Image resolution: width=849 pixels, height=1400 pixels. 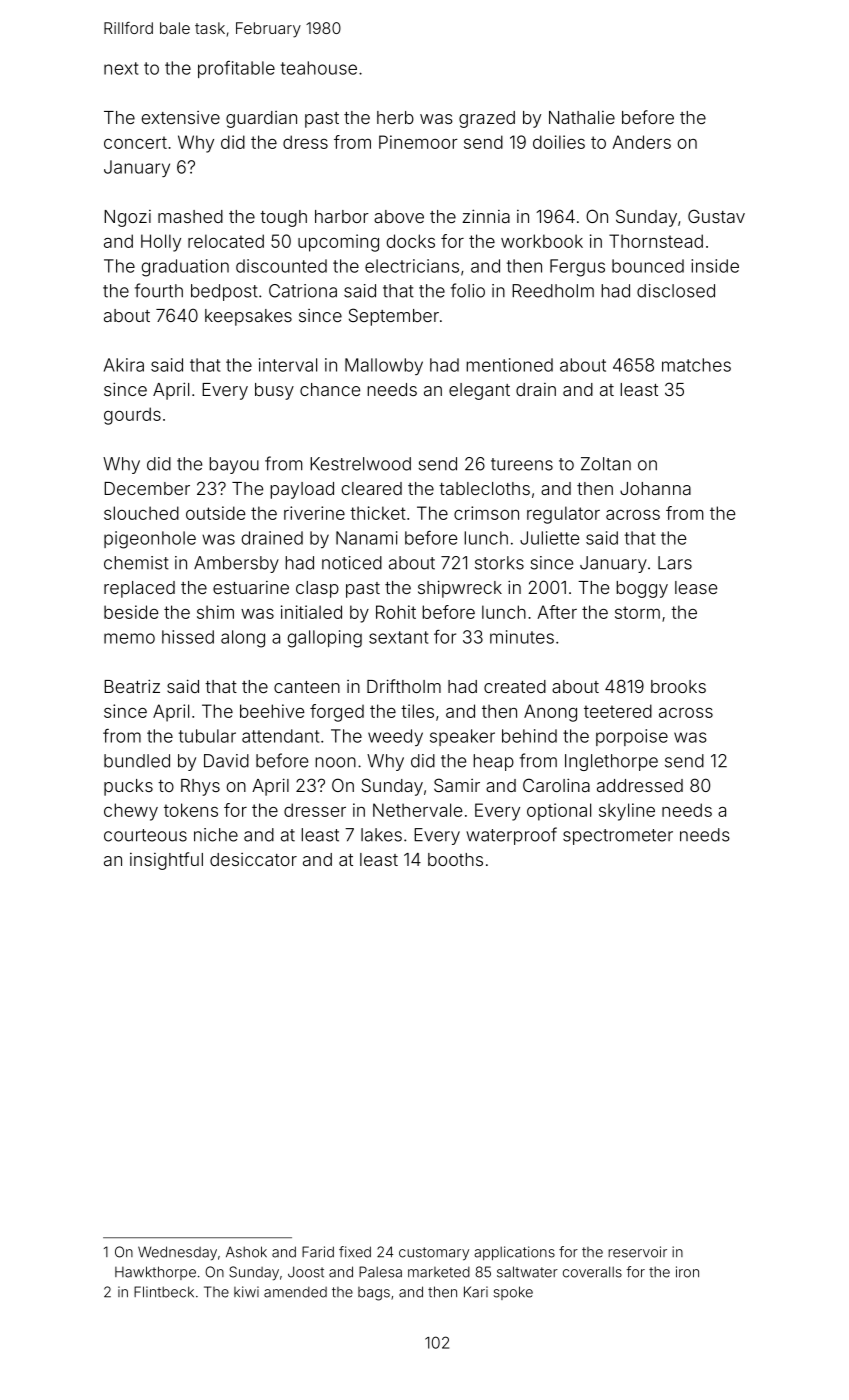 What do you see at coordinates (226, 241) in the image?
I see `relocated` at bounding box center [226, 241].
